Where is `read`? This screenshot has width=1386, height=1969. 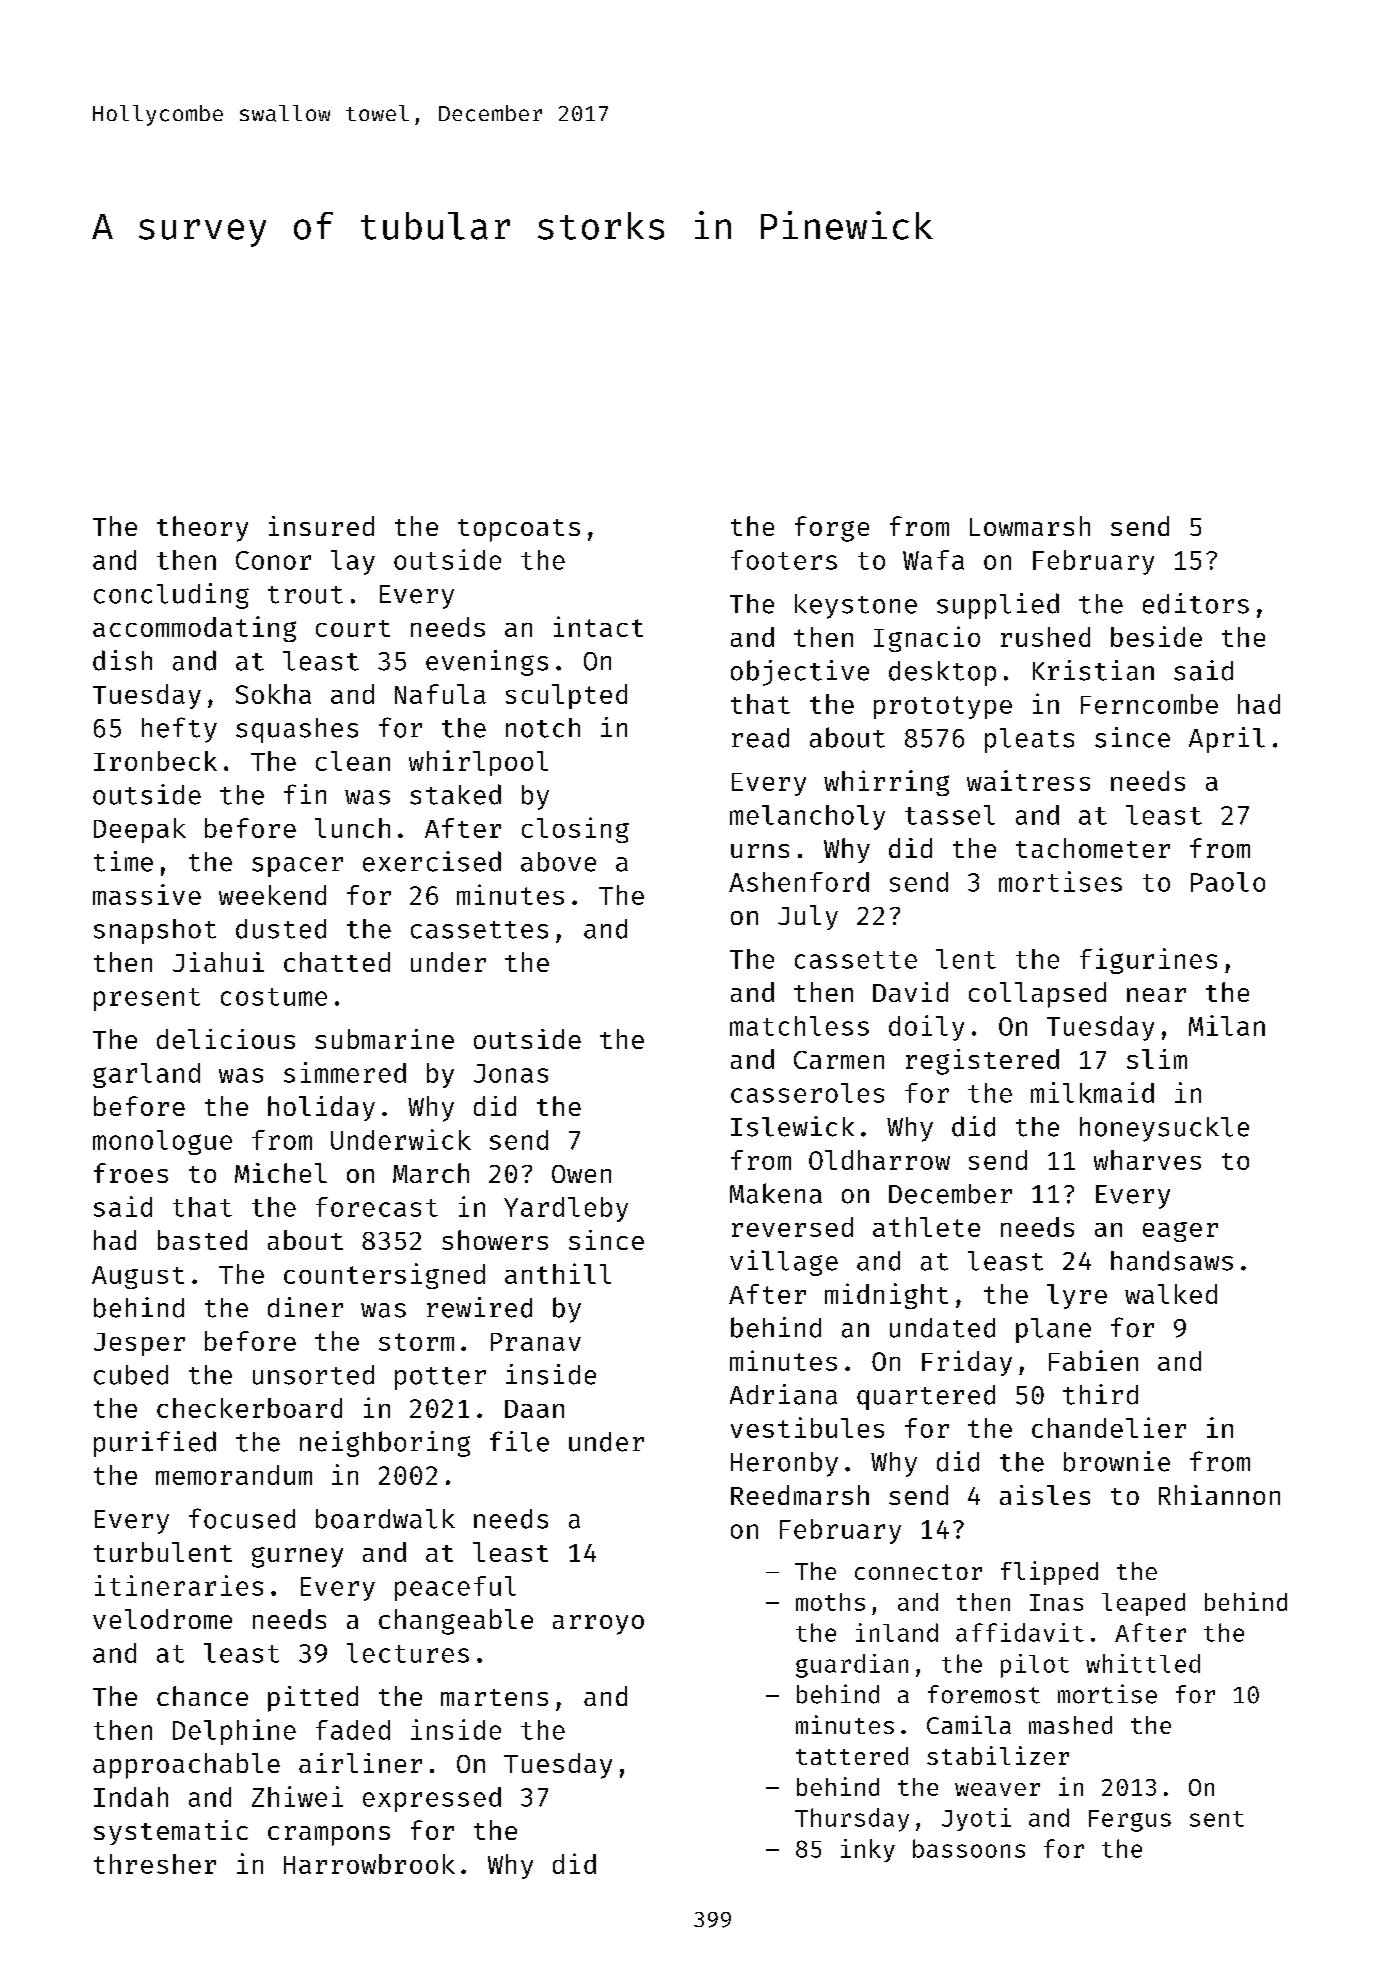 read is located at coordinates (760, 738).
